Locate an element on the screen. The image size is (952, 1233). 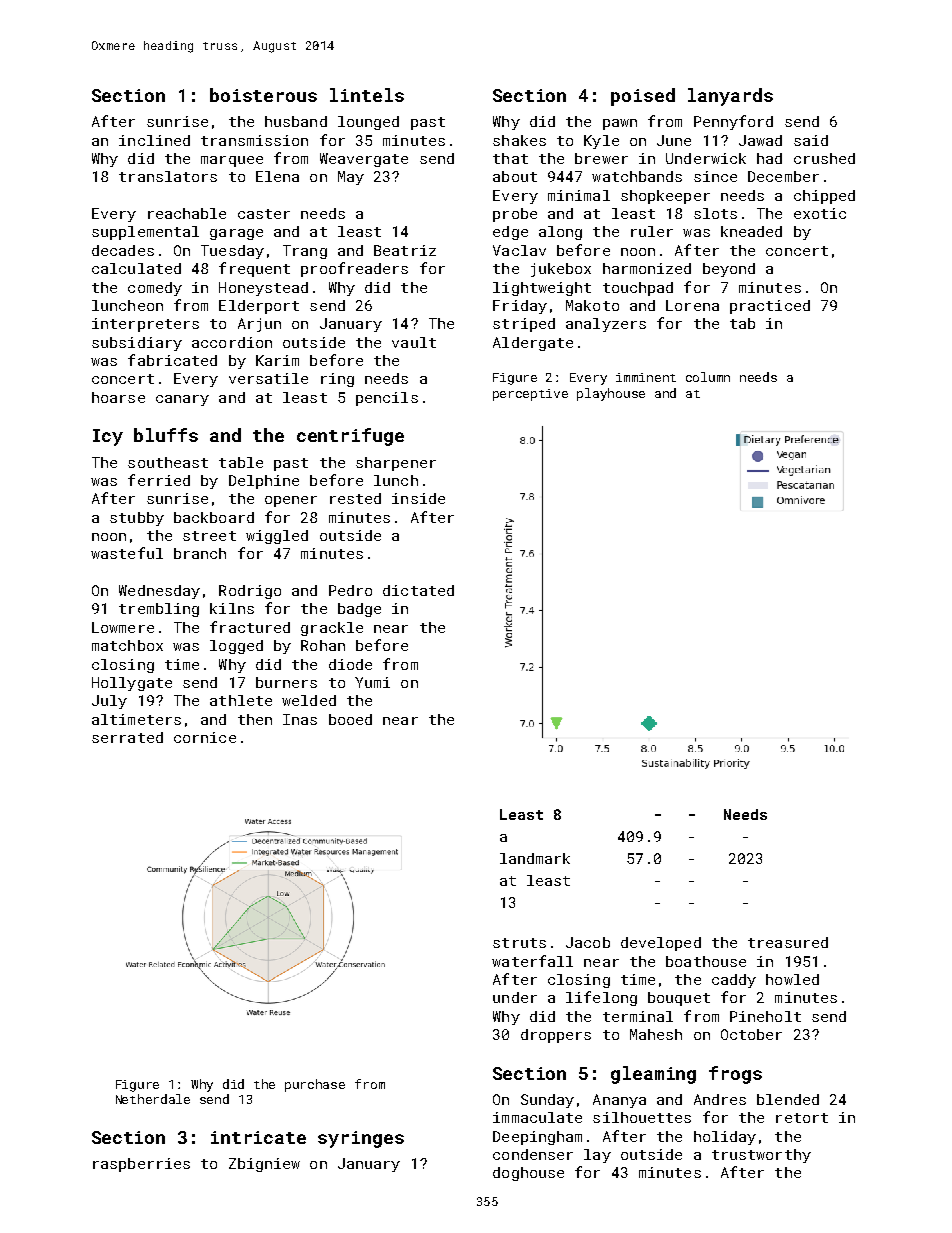
wiggled is located at coordinates (277, 537).
